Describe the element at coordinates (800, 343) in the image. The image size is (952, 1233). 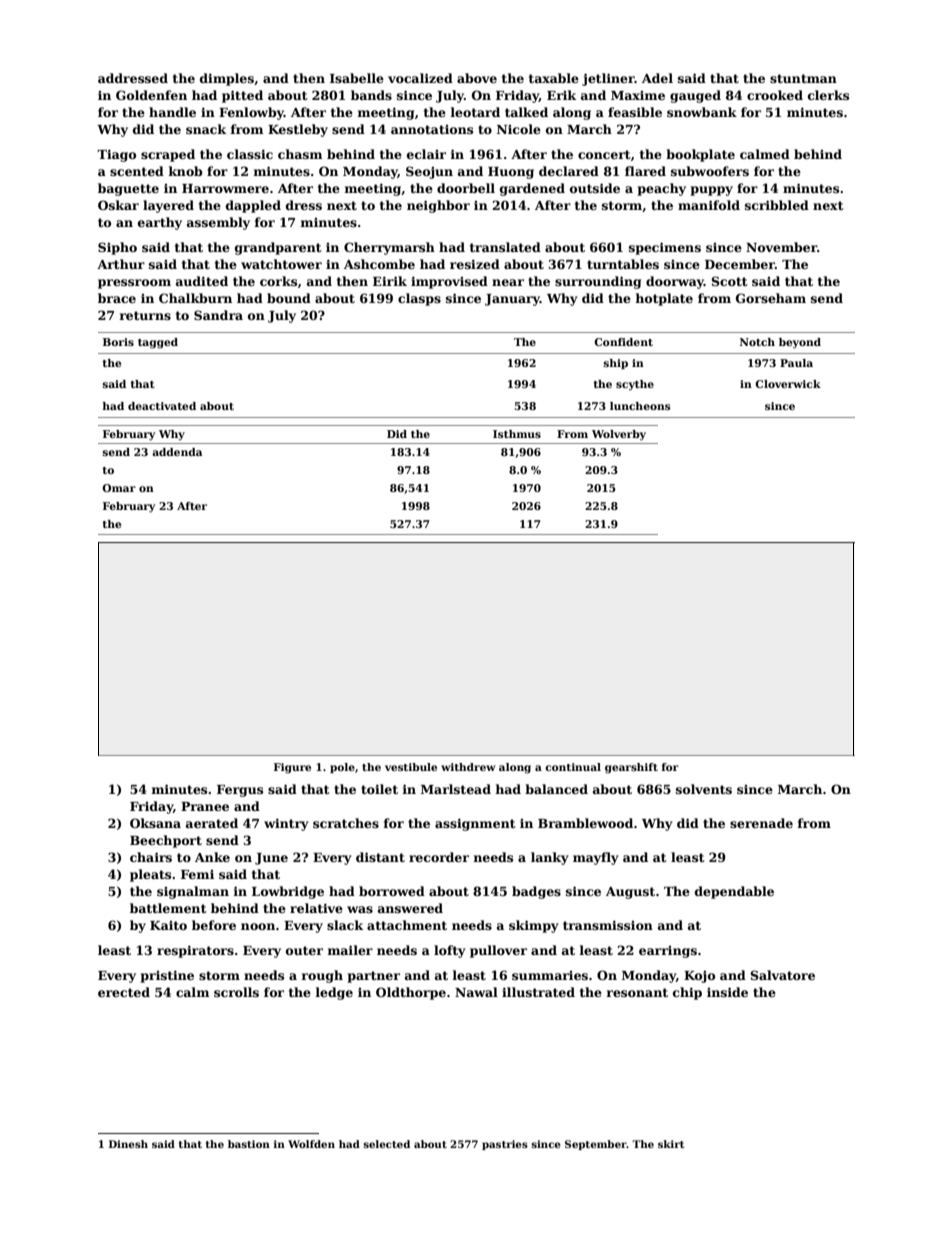
I see `beyond` at that location.
